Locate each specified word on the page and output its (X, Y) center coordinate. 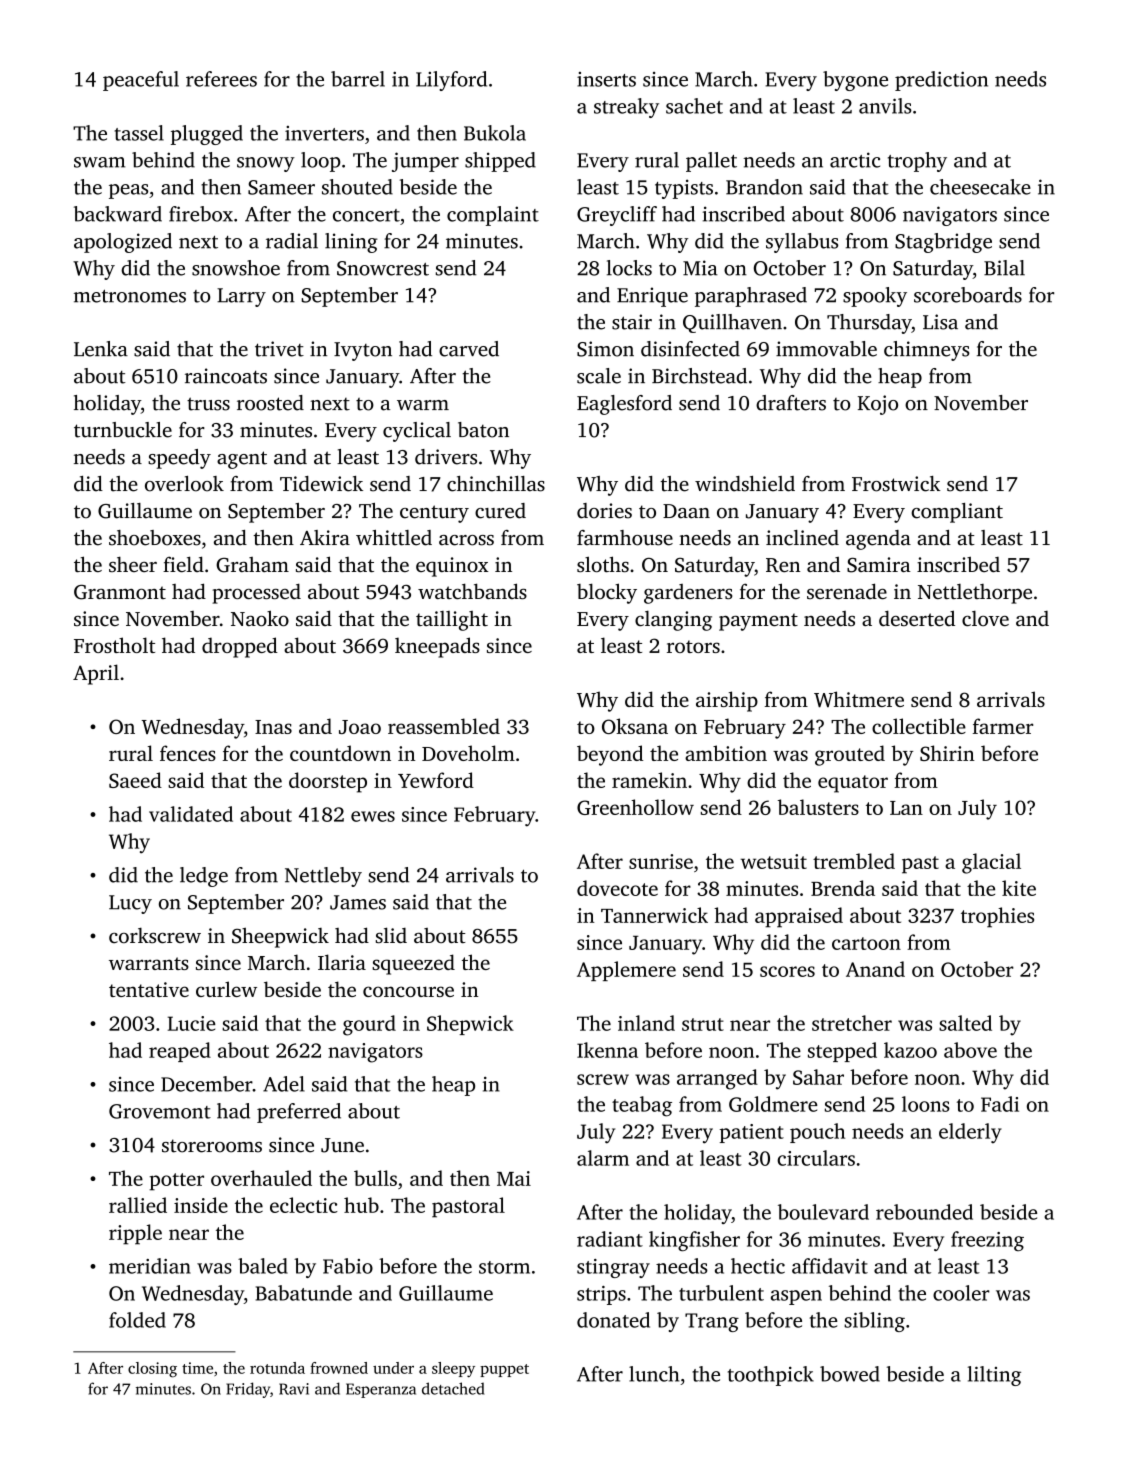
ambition (726, 753)
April (96, 674)
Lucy (130, 904)
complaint (493, 216)
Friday (248, 1390)
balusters (818, 807)
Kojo (878, 405)
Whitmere (859, 699)
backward (118, 214)
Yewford (436, 780)
